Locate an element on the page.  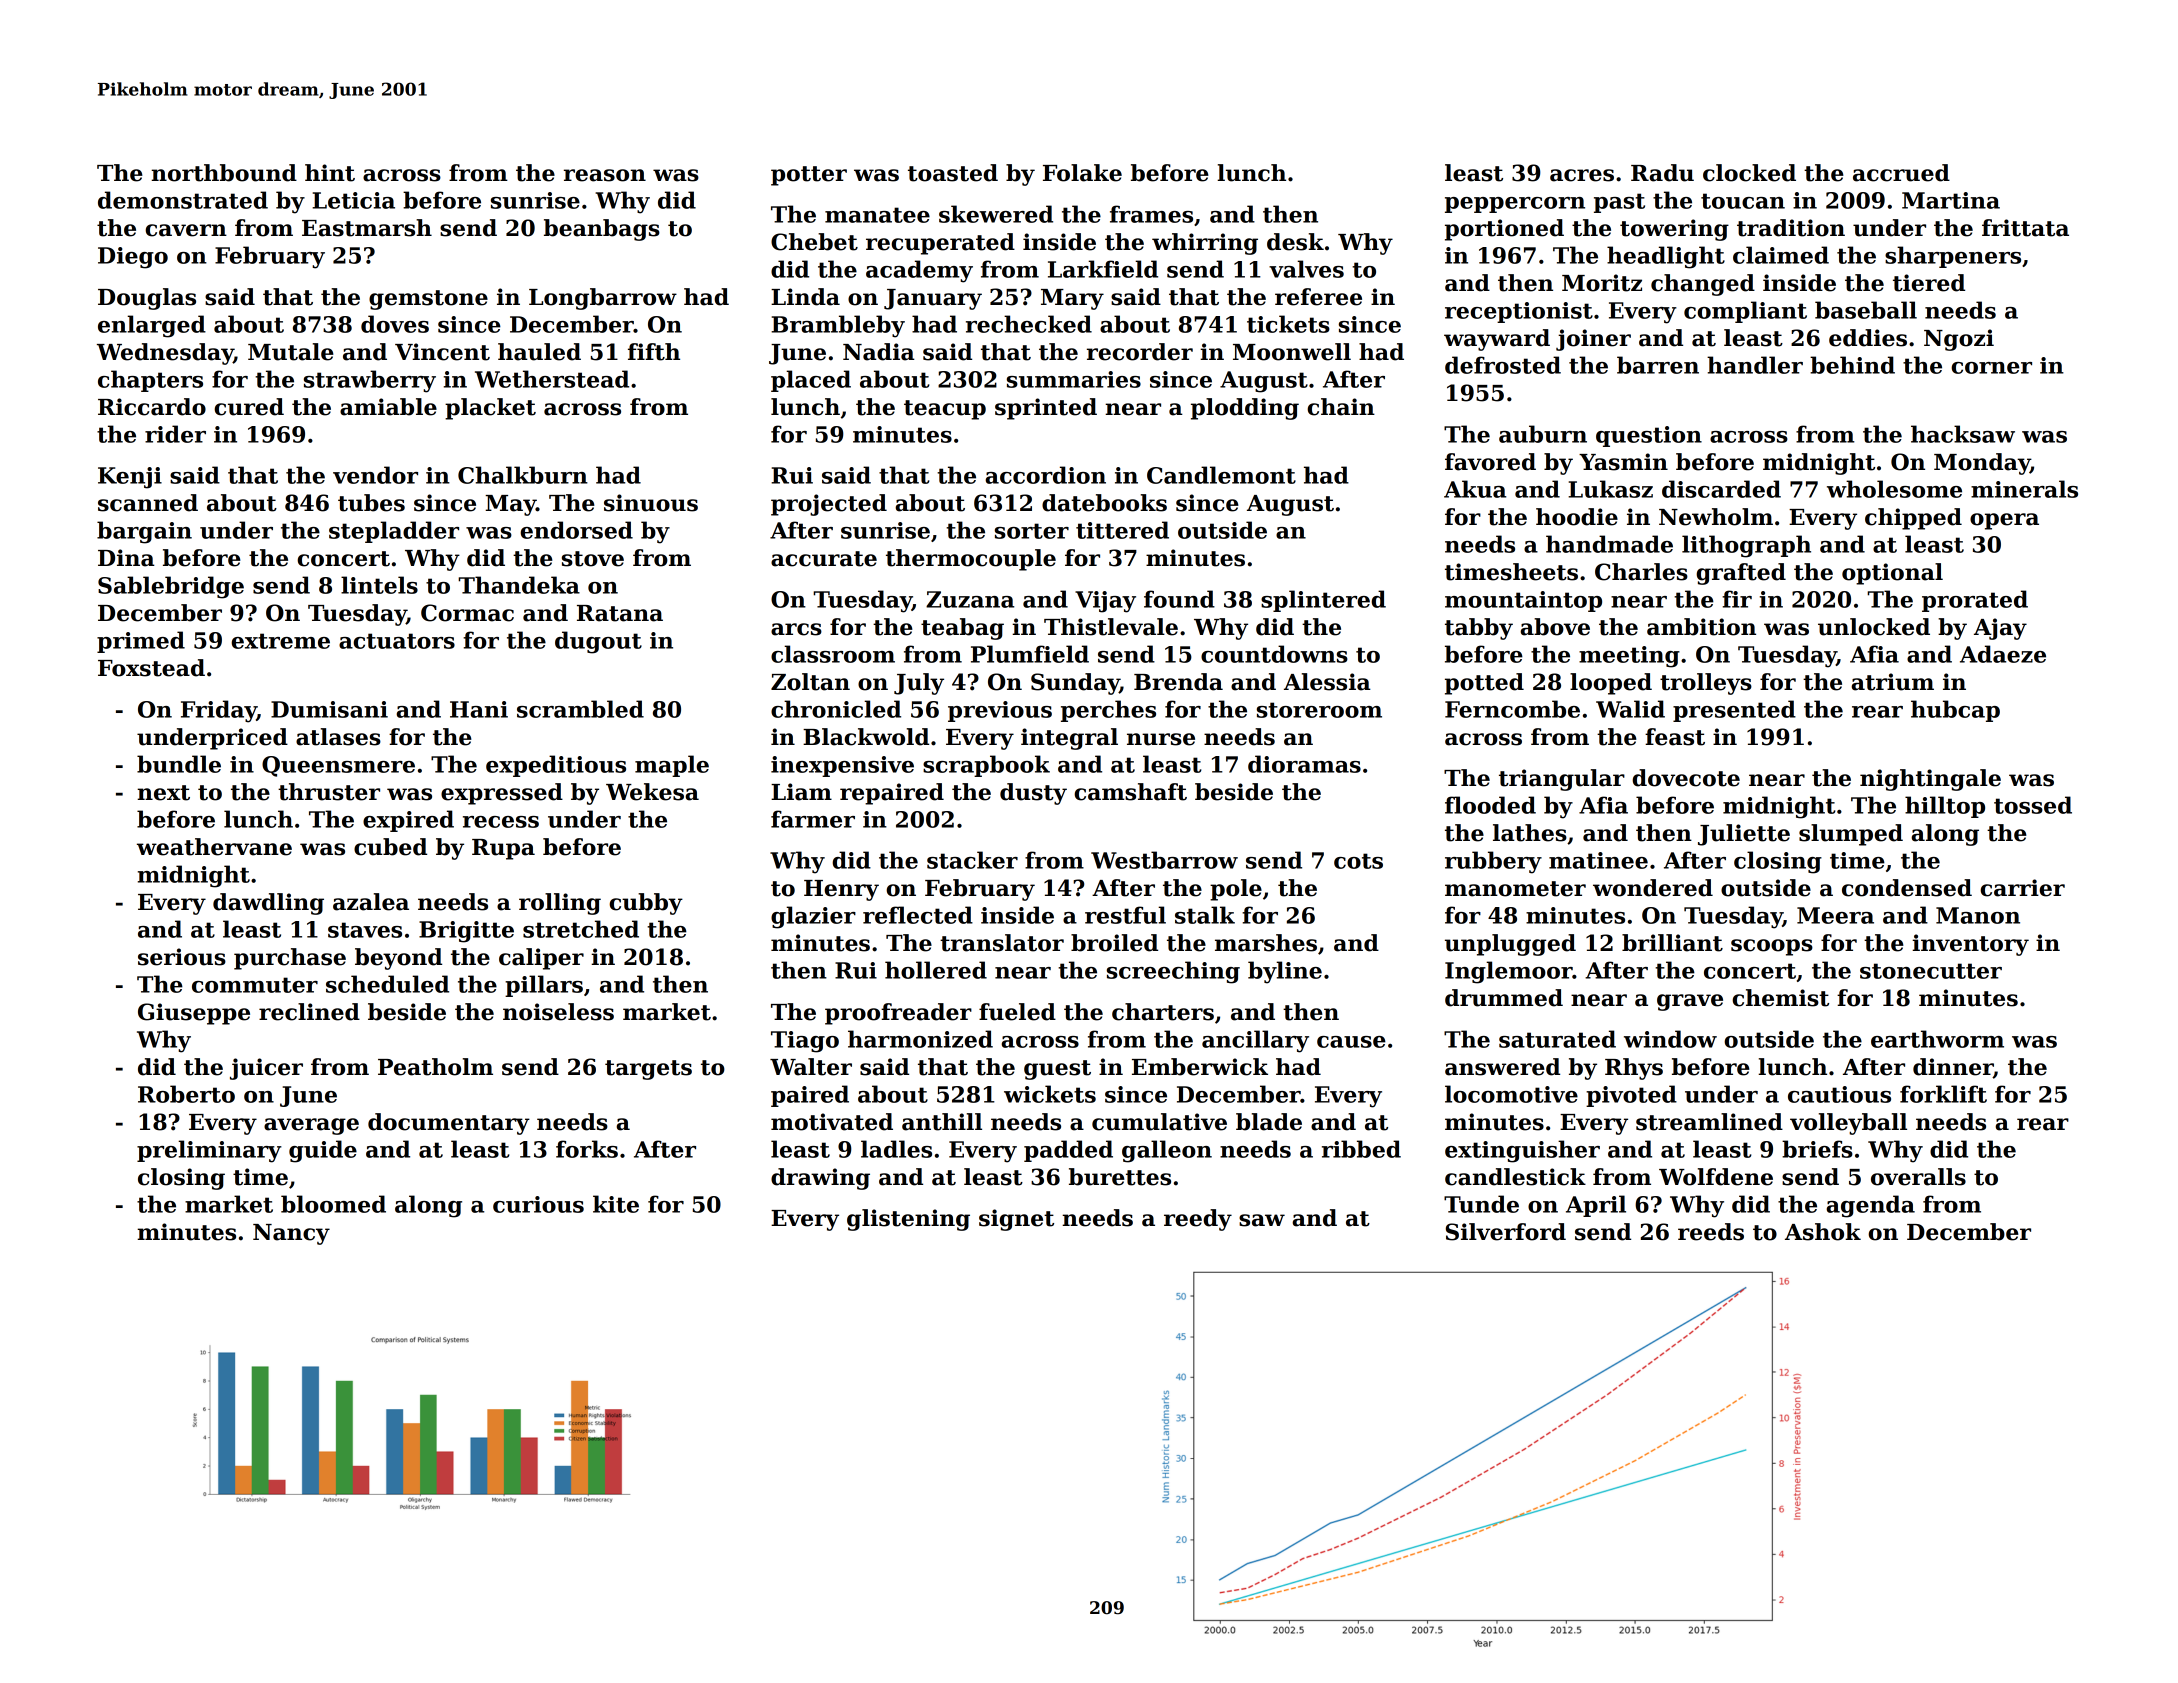
stonecutter is located at coordinates (1931, 971).
